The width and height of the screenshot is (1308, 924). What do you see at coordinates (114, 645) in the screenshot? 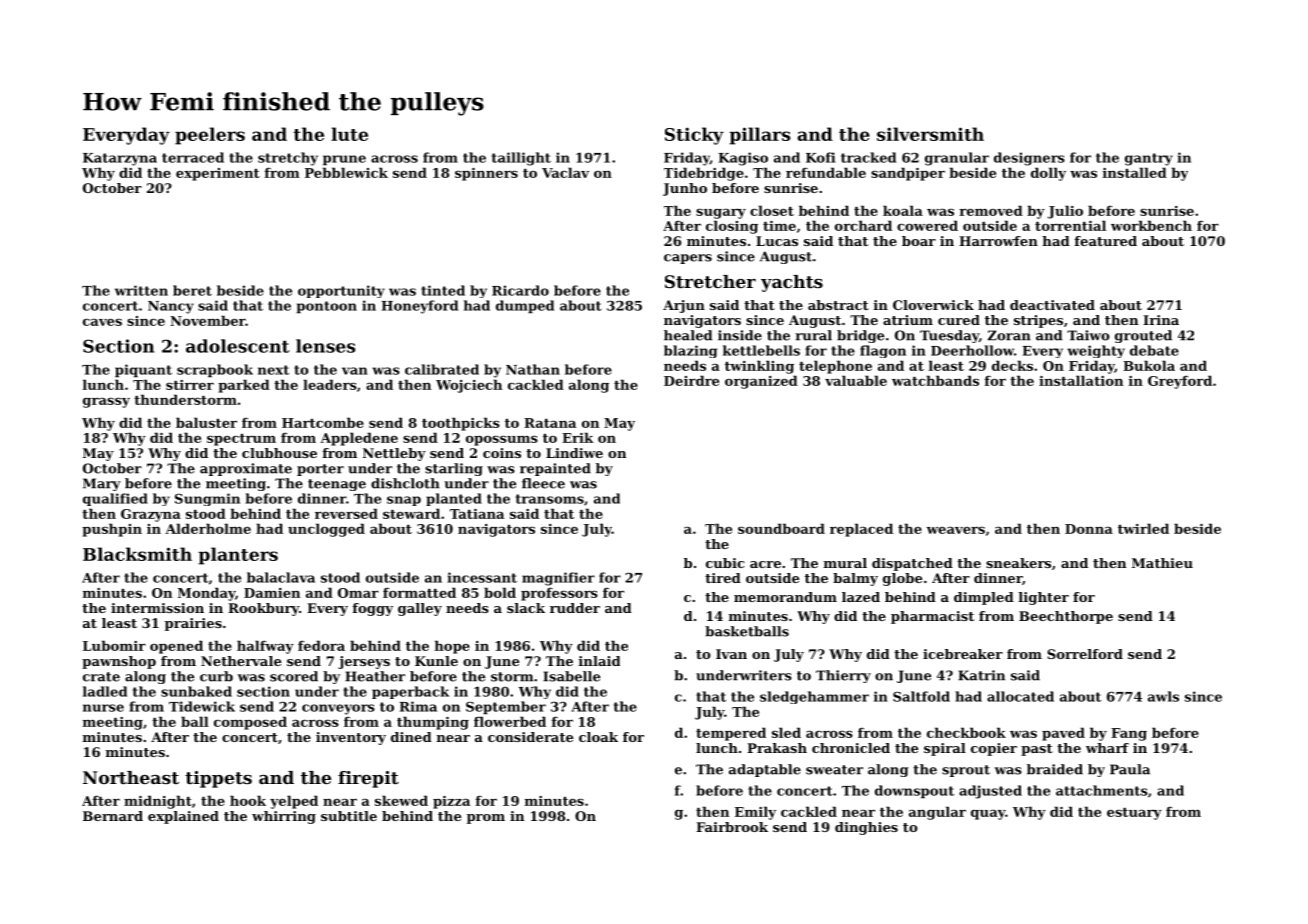
I see `Lubomir` at bounding box center [114, 645].
